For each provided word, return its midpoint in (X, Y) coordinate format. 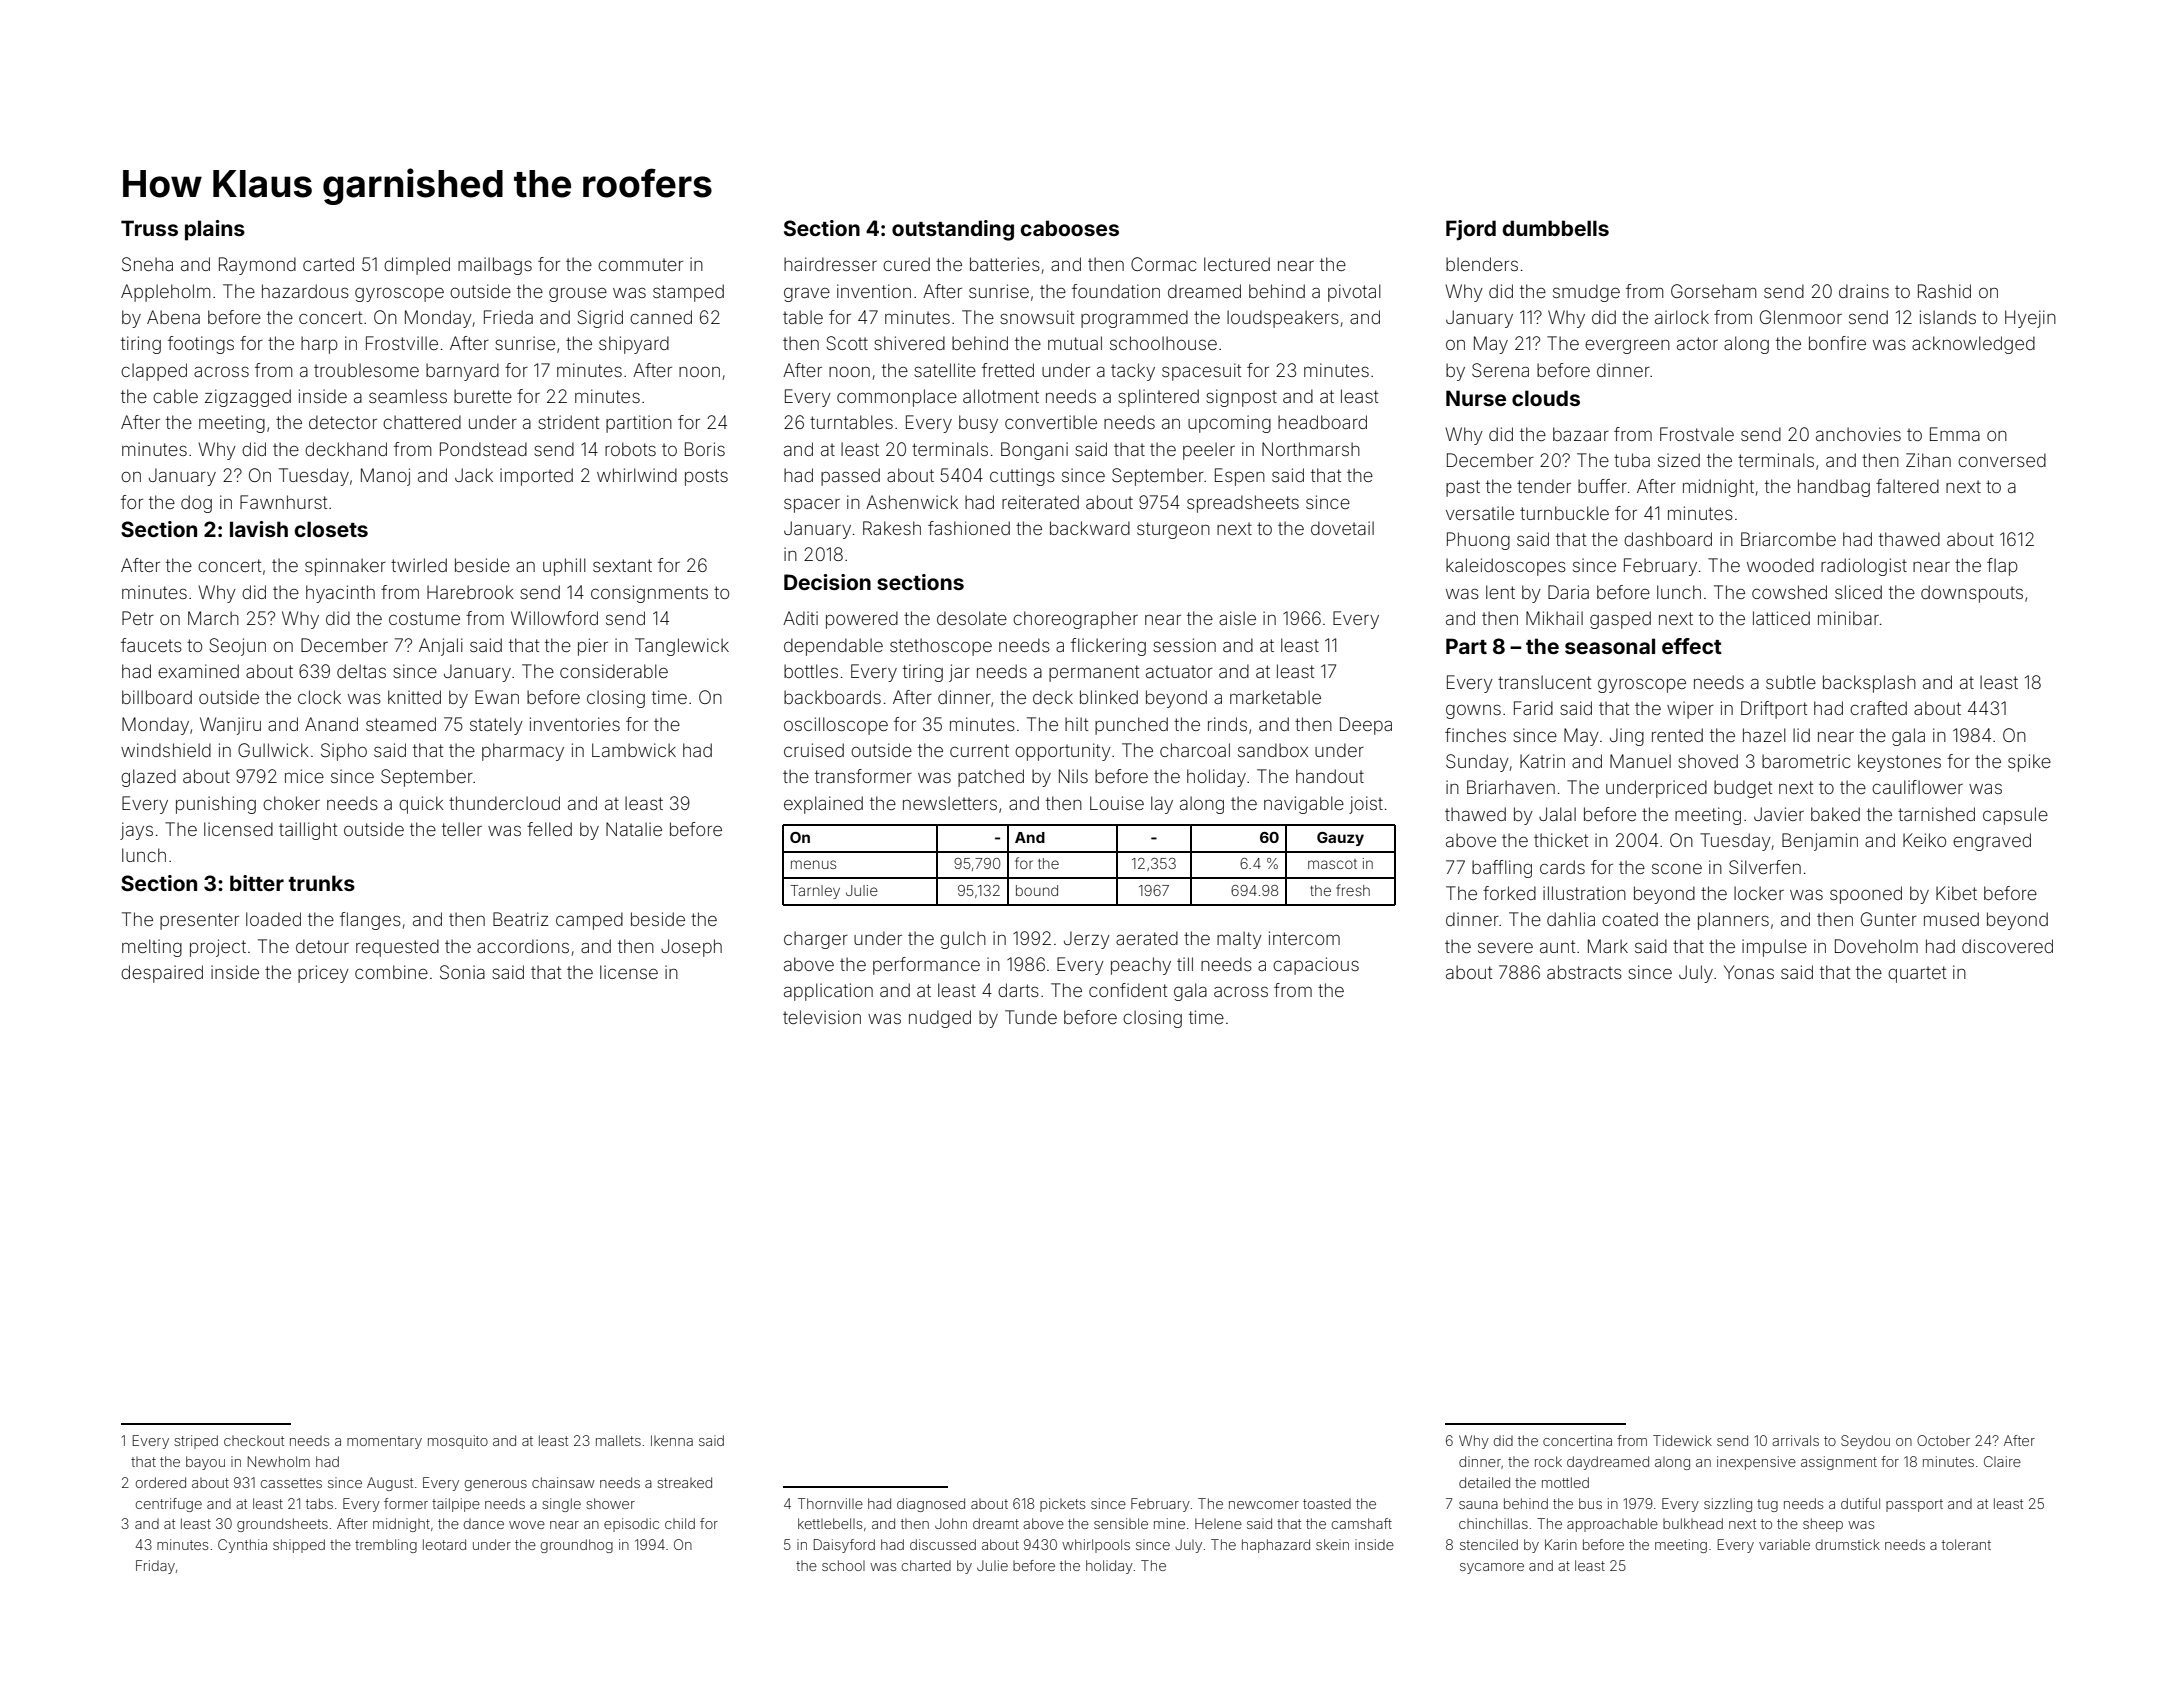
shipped (299, 1546)
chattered (422, 422)
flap (2002, 567)
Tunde (1031, 1017)
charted (926, 1565)
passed (850, 477)
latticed (1781, 618)
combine (391, 972)
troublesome (366, 370)
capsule (2015, 816)
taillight (308, 831)
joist (1366, 805)
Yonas (1749, 972)
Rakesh (892, 528)
